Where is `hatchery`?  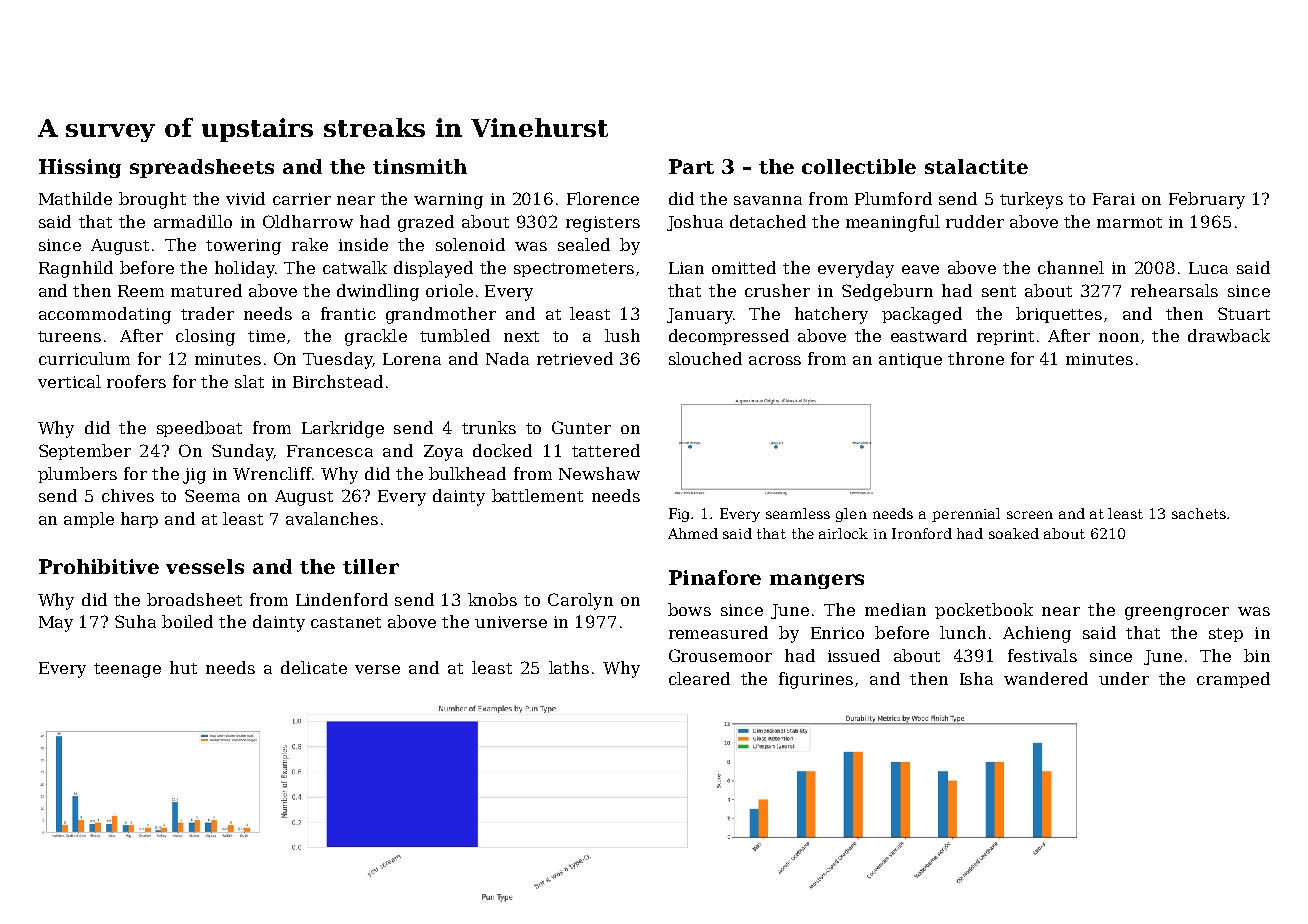
hatchery is located at coordinates (831, 315).
